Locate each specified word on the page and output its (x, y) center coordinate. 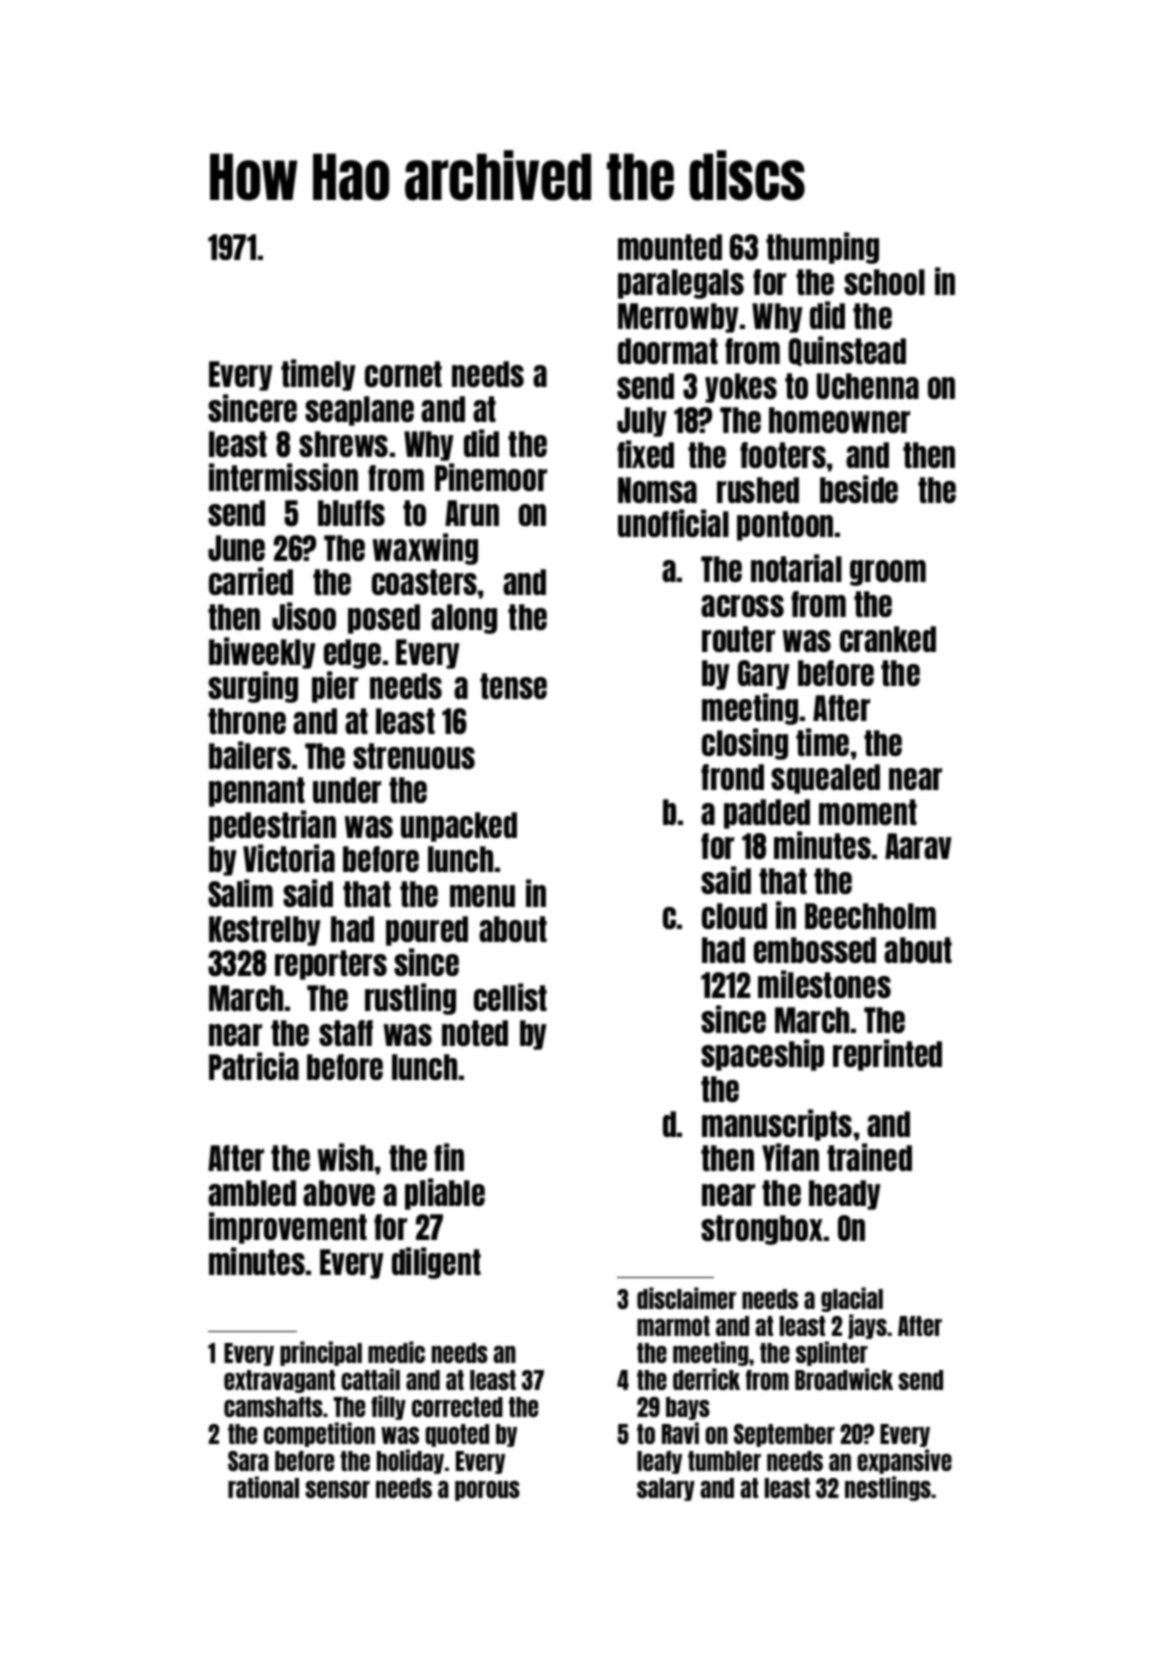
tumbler (724, 1461)
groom (888, 573)
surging (253, 687)
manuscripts (777, 1125)
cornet (403, 374)
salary (666, 1489)
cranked (888, 639)
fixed (645, 454)
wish (345, 1157)
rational (263, 1487)
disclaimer (686, 1298)
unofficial (673, 523)
